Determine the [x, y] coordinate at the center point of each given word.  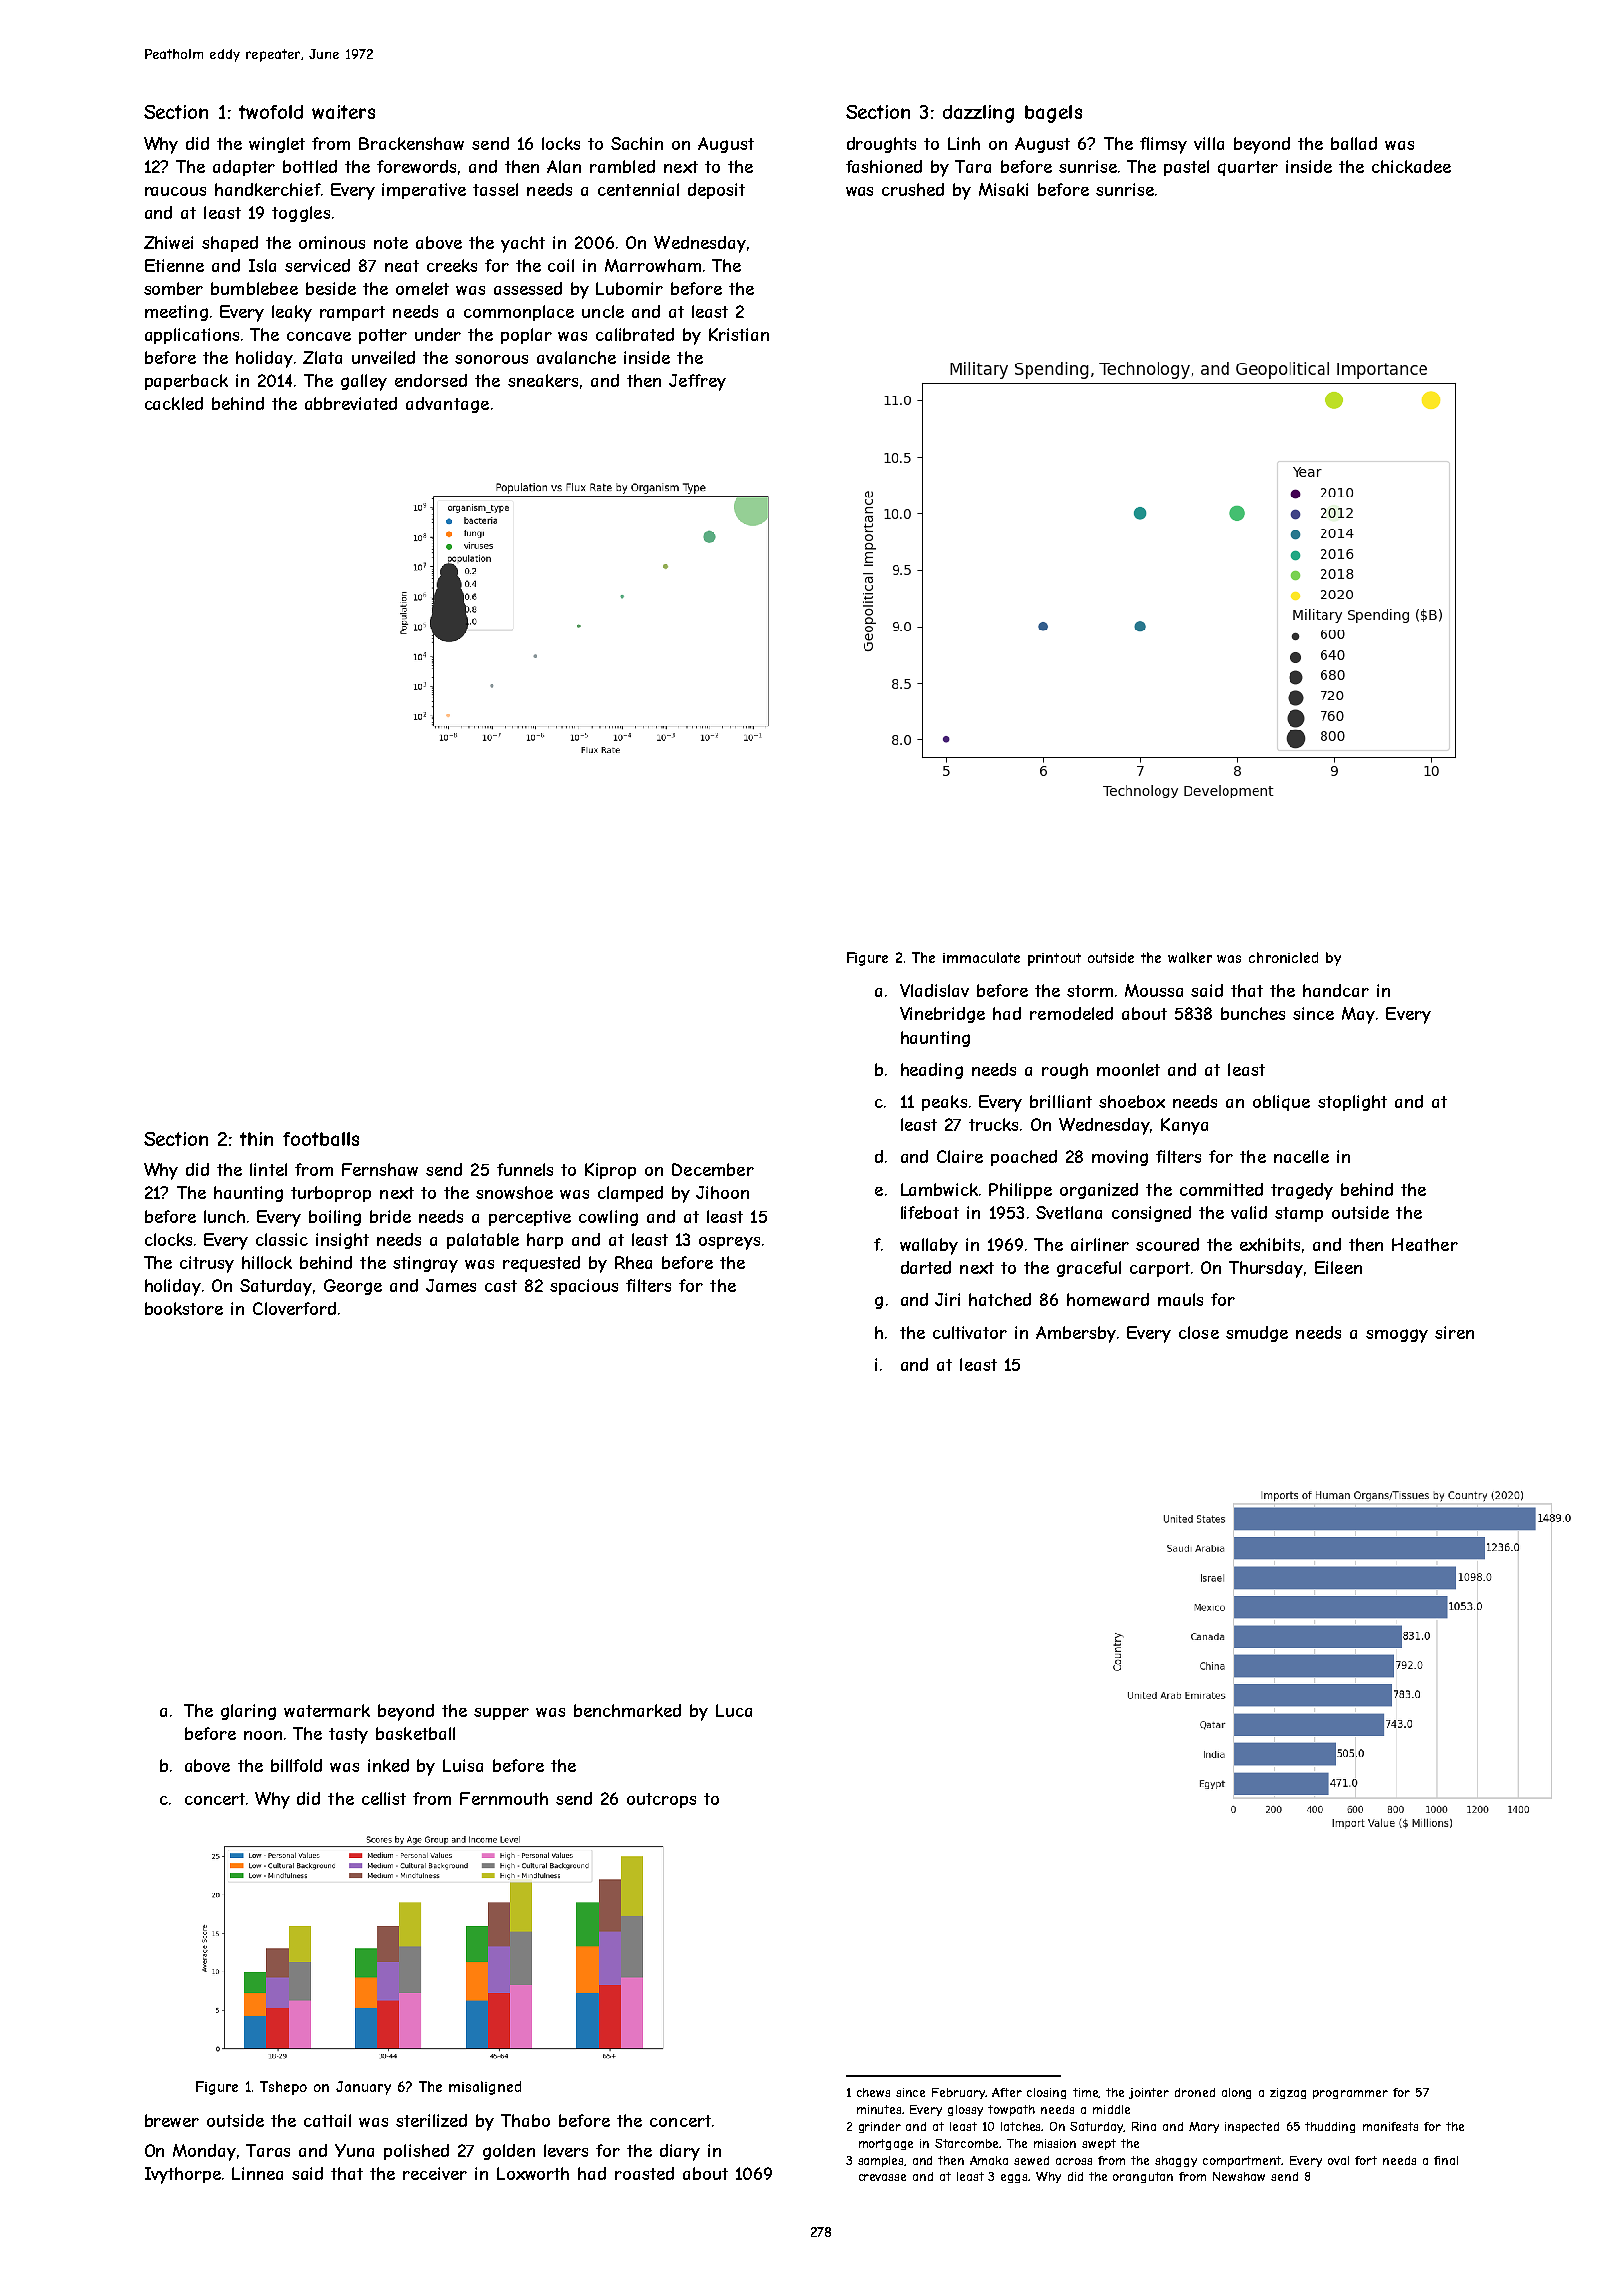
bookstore [184, 1308]
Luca [734, 1710]
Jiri [947, 1299]
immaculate [981, 957]
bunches [1253, 1013]
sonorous [491, 359]
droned [1195, 2092]
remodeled [1071, 1013]
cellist [384, 1798]
